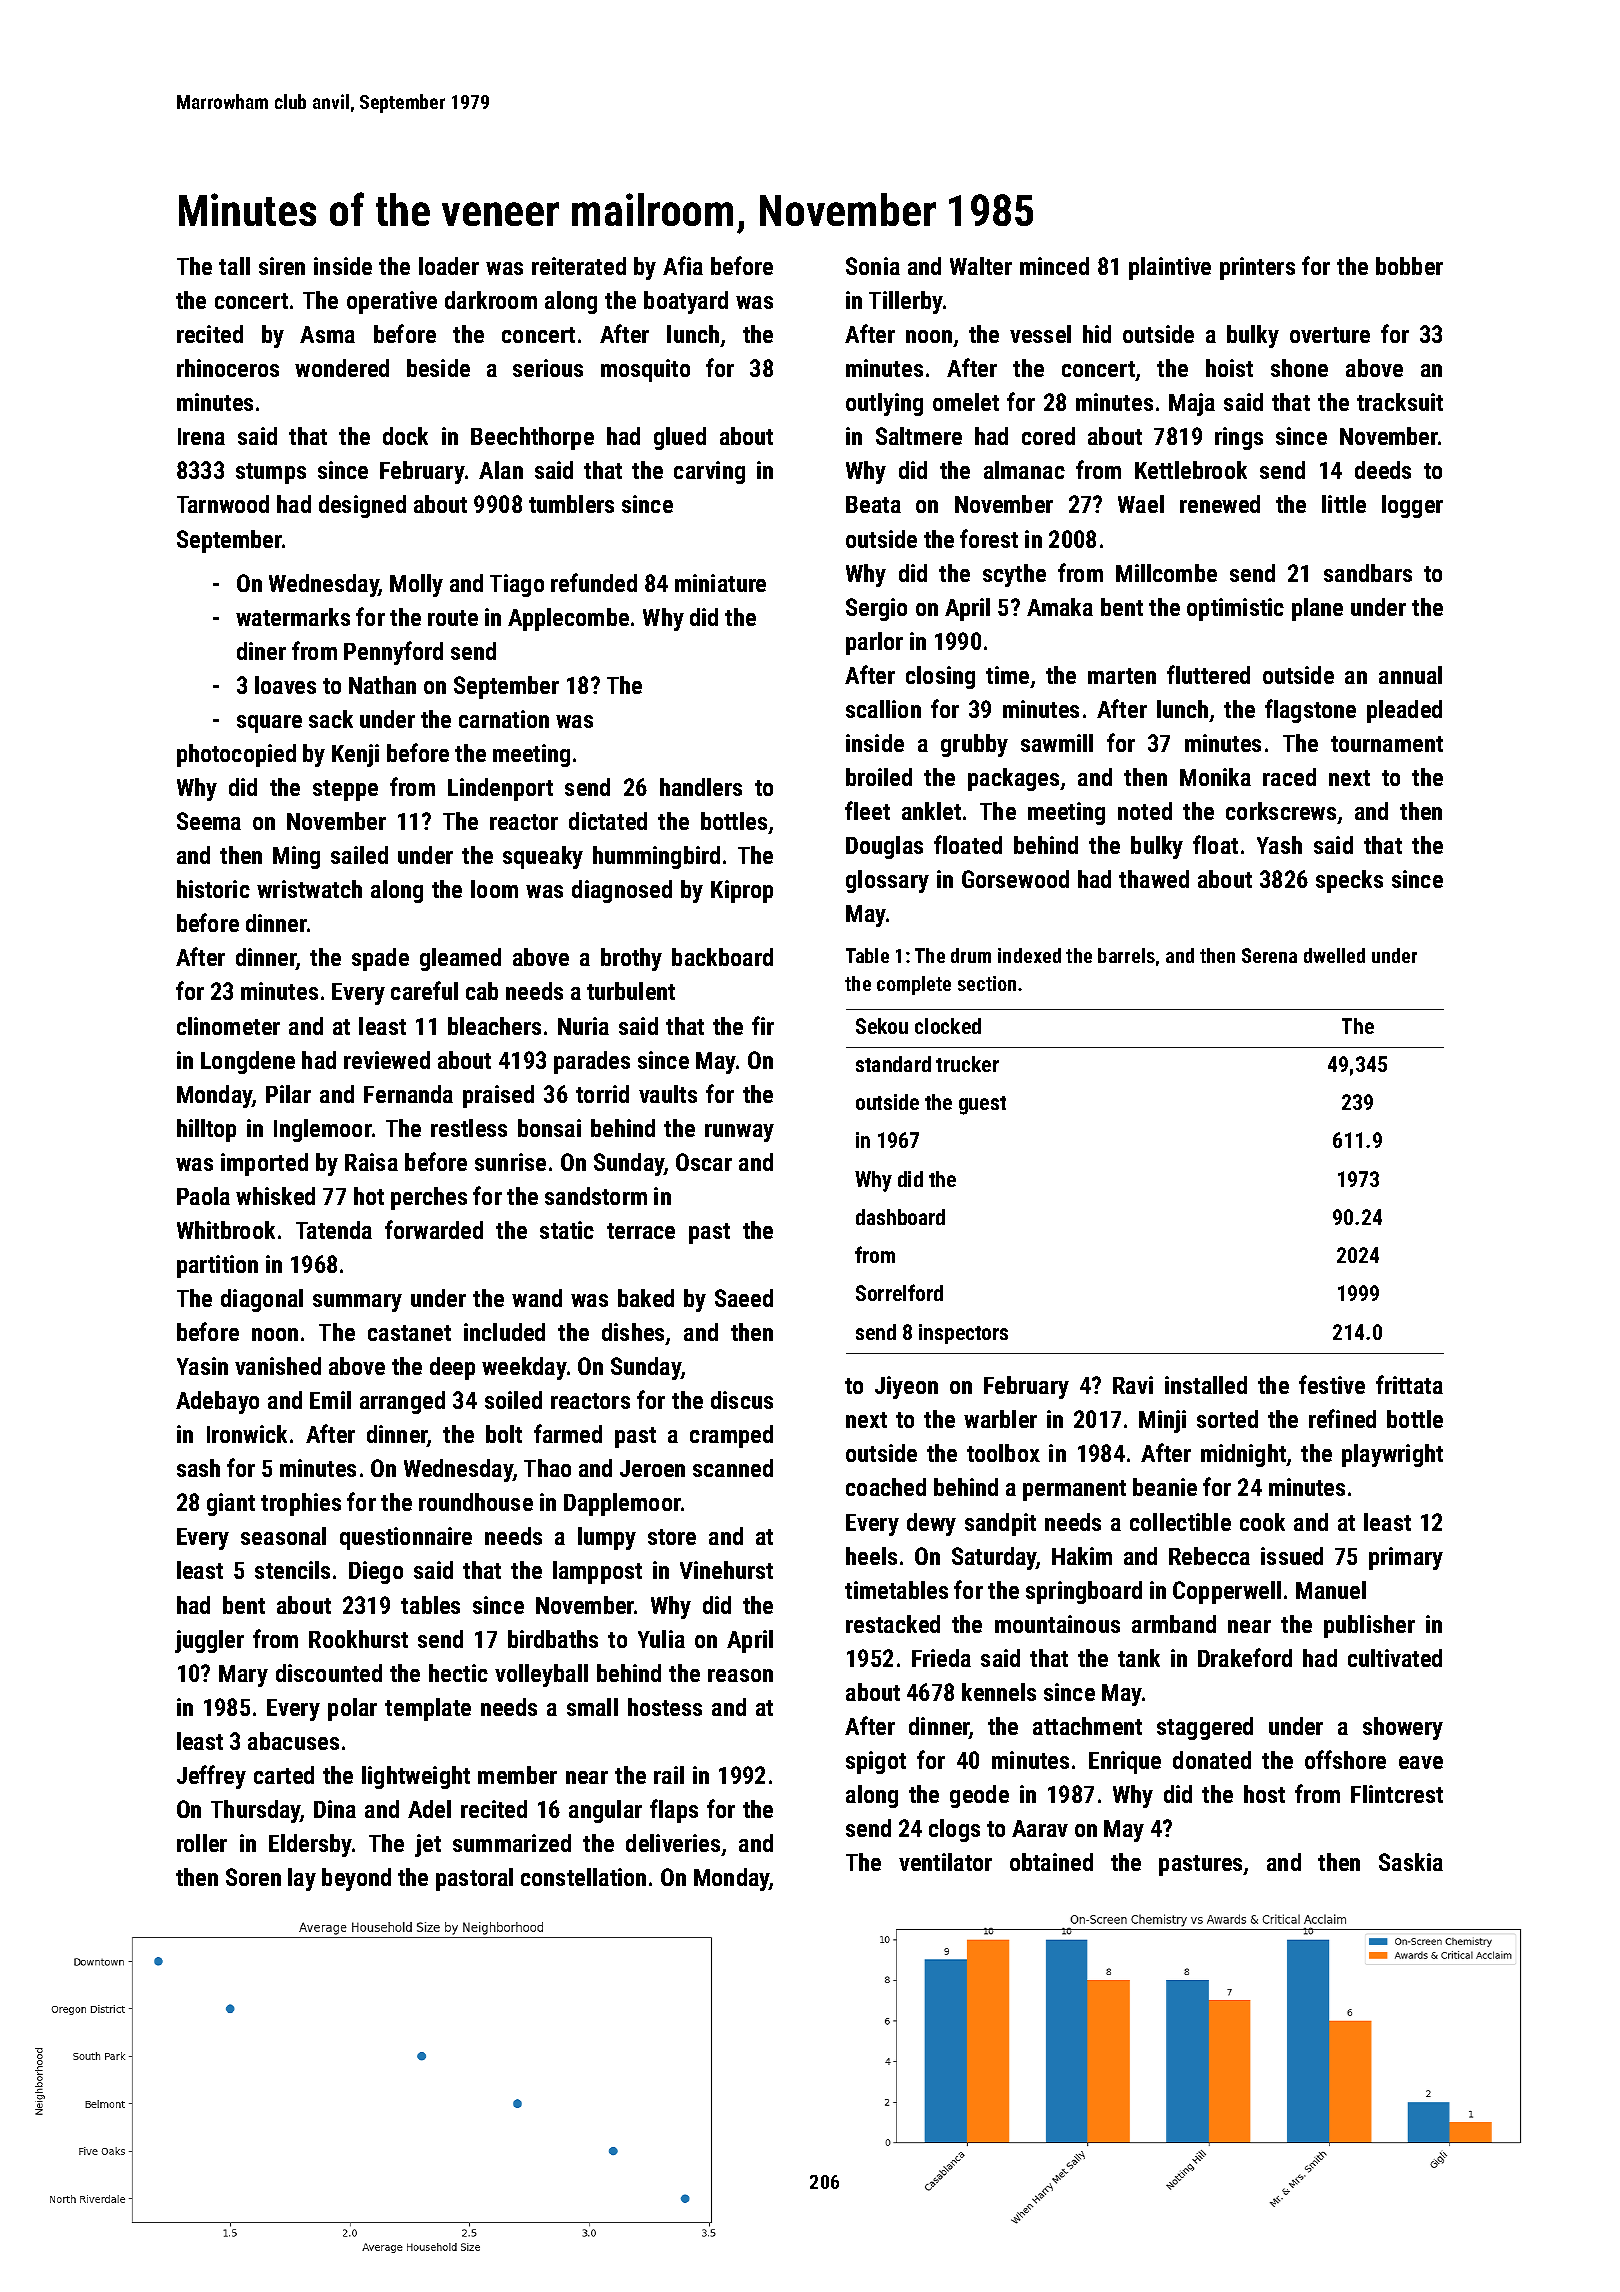  I want to click on included, so click(504, 1332).
